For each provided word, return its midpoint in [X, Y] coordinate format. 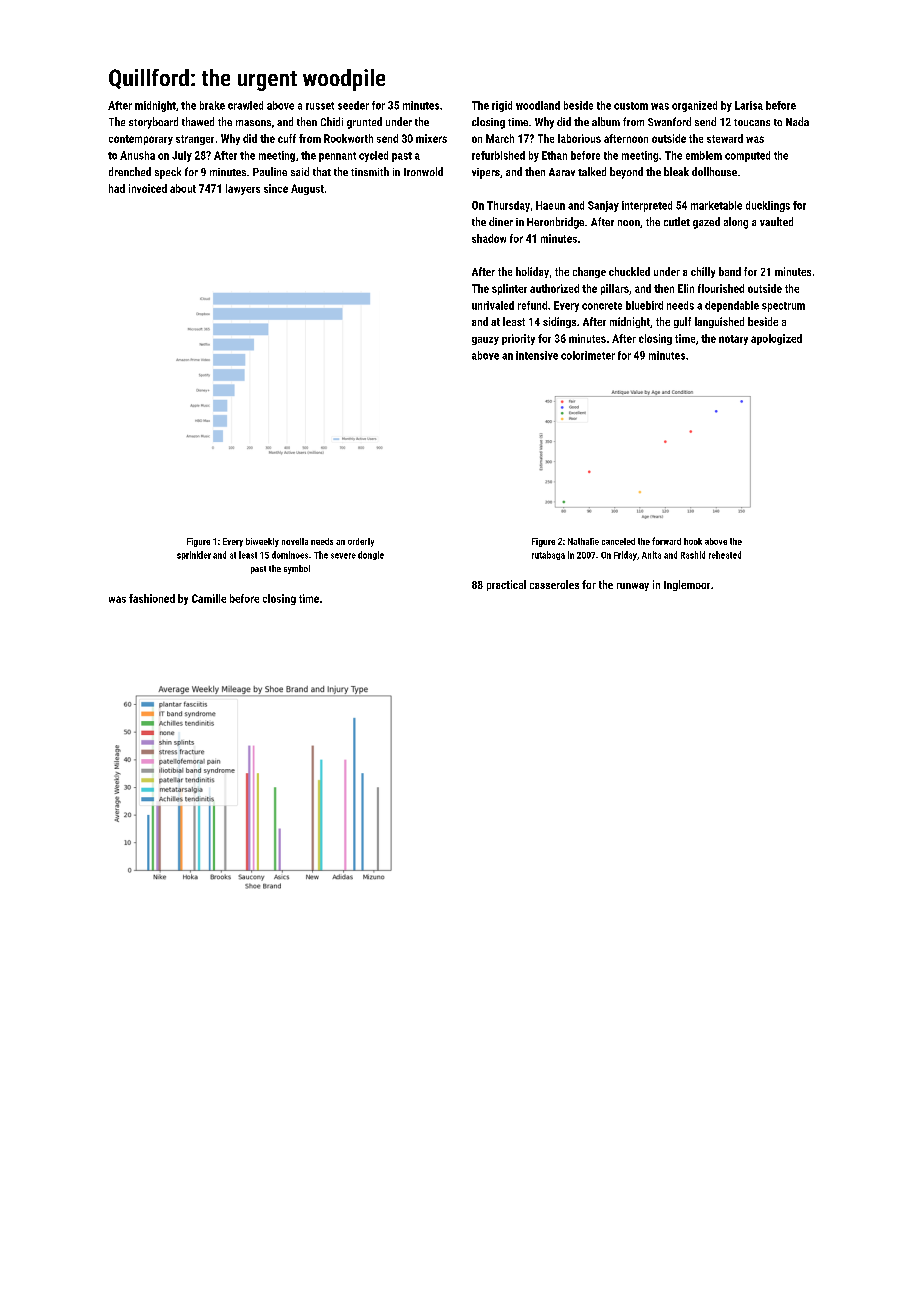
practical [506, 585]
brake [212, 105]
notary [733, 340]
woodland [538, 105]
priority [518, 339]
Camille [209, 598]
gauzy [485, 341]
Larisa [749, 105]
